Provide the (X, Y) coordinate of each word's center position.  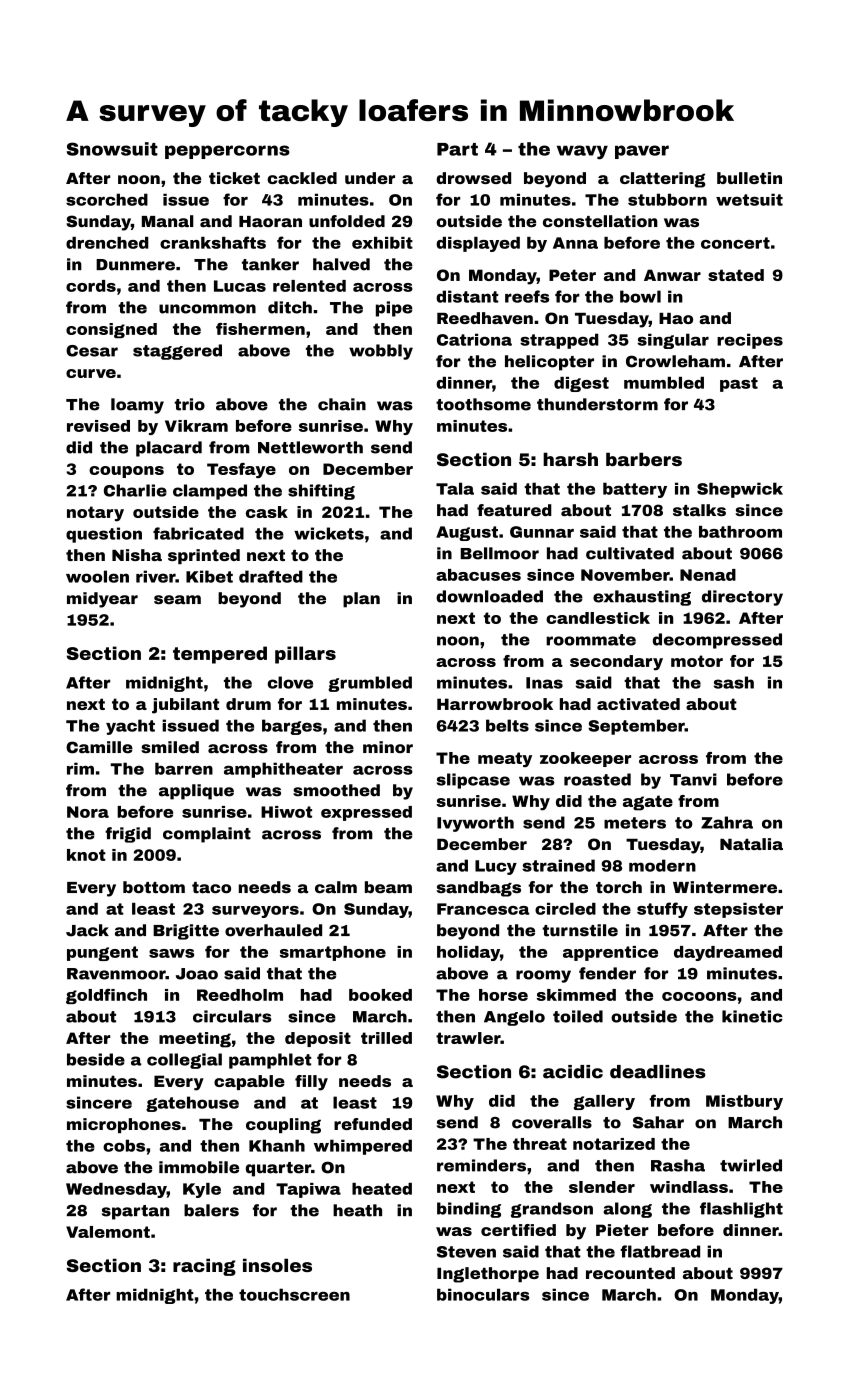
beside (96, 1059)
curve (91, 373)
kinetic (752, 1016)
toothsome (483, 404)
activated (638, 704)
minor (388, 747)
